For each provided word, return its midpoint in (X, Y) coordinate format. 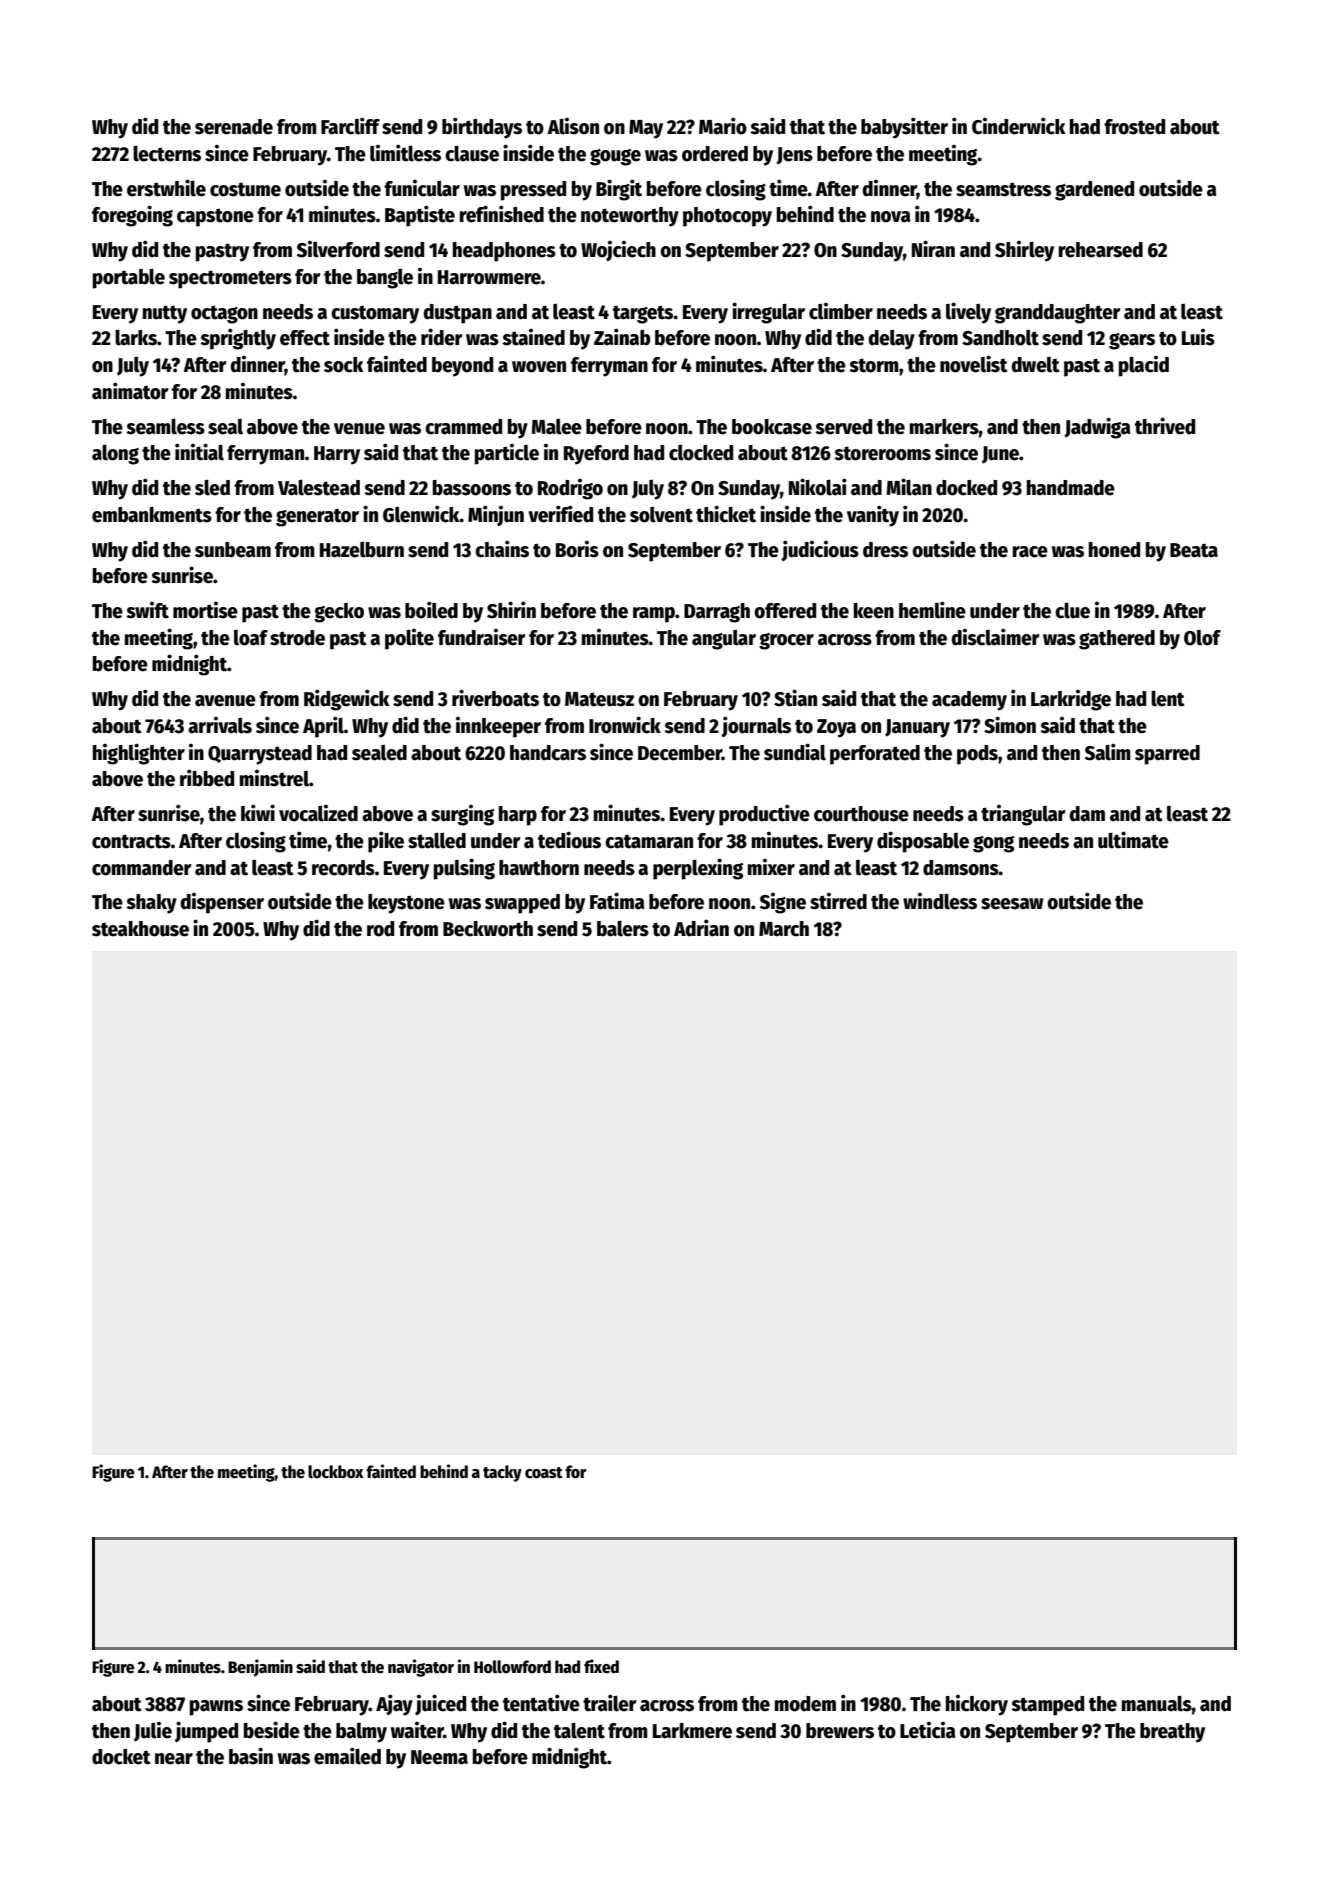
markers (944, 427)
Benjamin (260, 1668)
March (784, 929)
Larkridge (1071, 700)
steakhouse (140, 929)
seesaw (1012, 904)
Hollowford (512, 1667)
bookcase (772, 427)
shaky (151, 904)
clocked (701, 453)
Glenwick (421, 514)
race (1030, 552)
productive (764, 815)
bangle (385, 279)
